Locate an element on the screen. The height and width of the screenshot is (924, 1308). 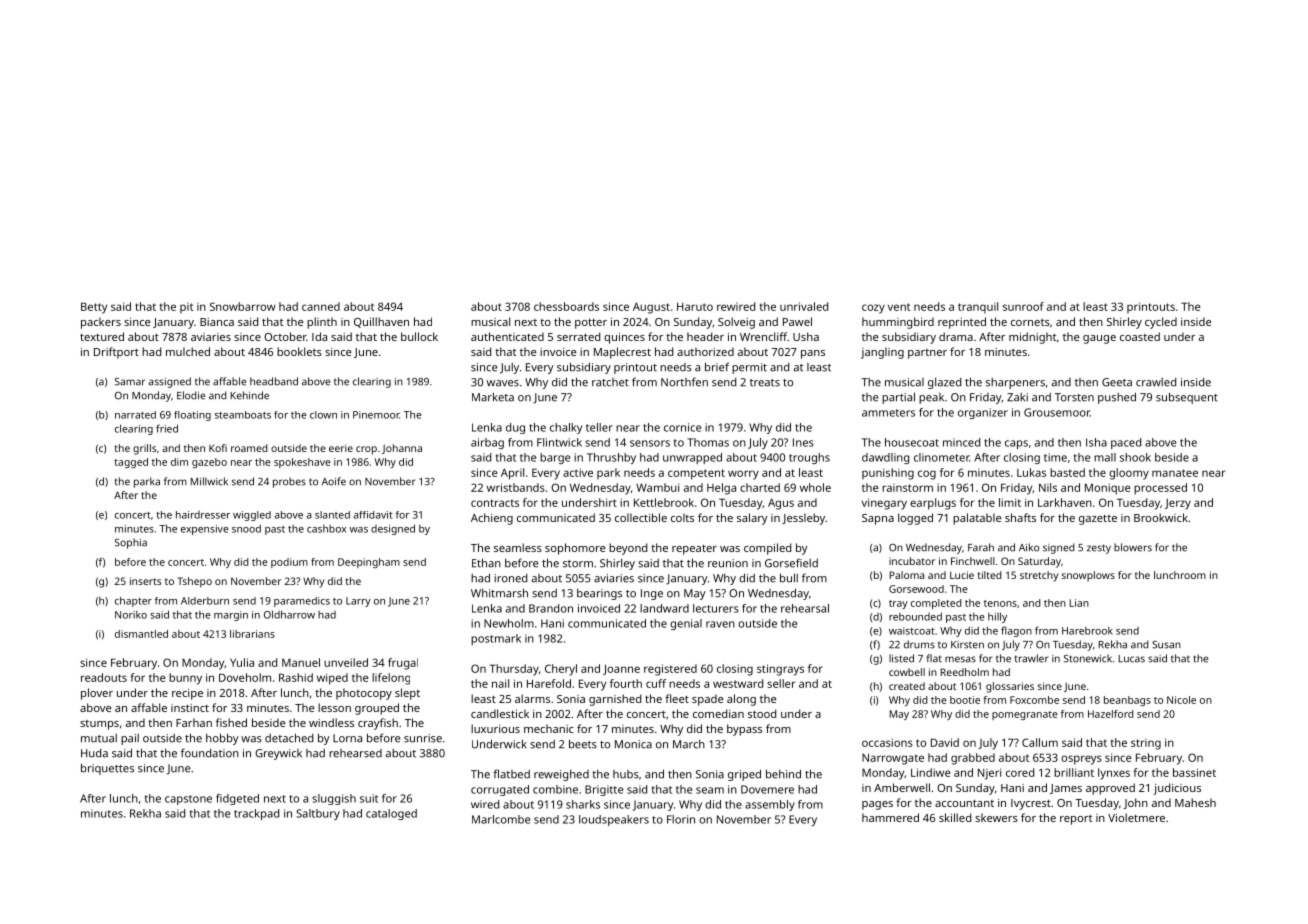
header is located at coordinates (705, 336).
